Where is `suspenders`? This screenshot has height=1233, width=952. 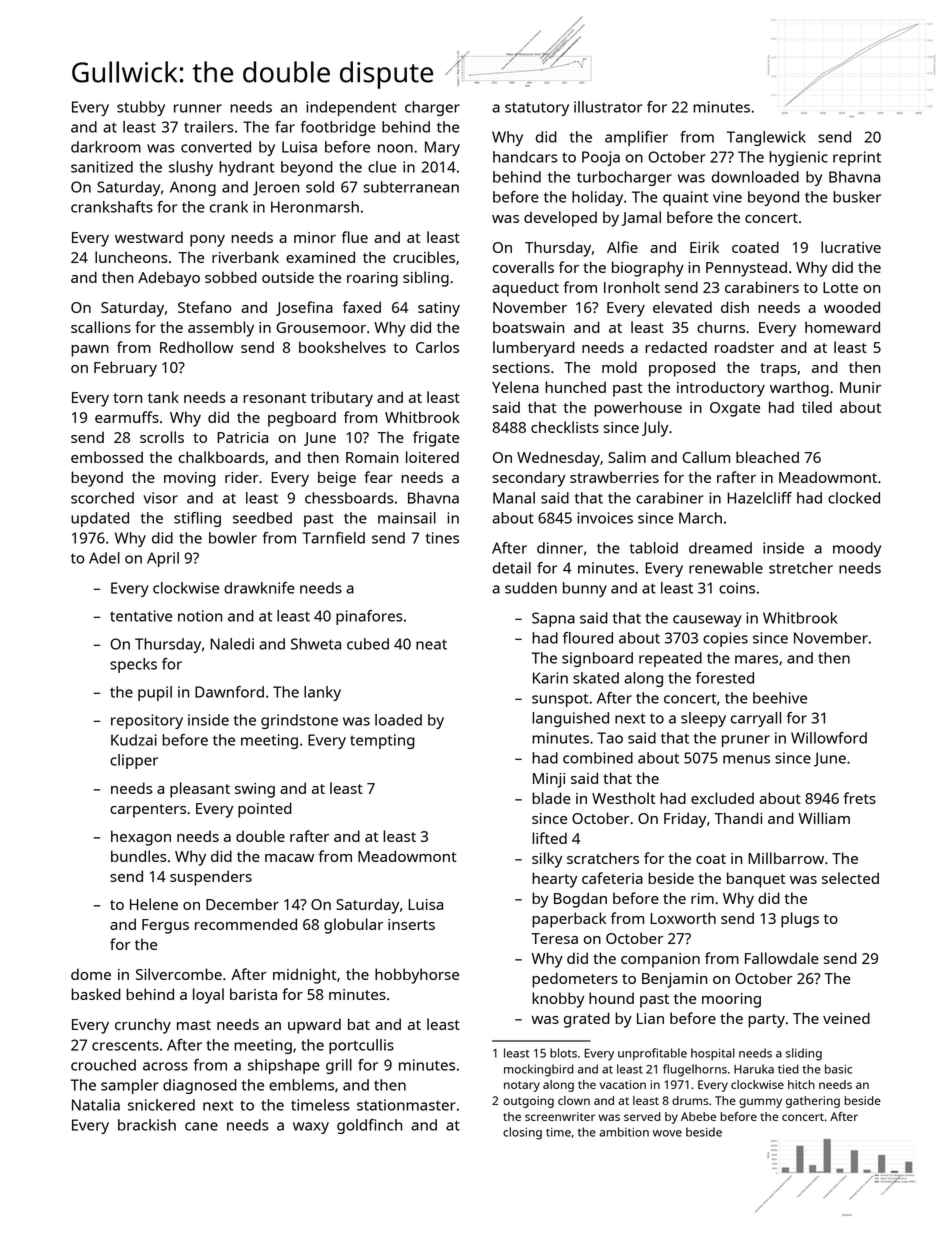
suspenders is located at coordinates (211, 878).
